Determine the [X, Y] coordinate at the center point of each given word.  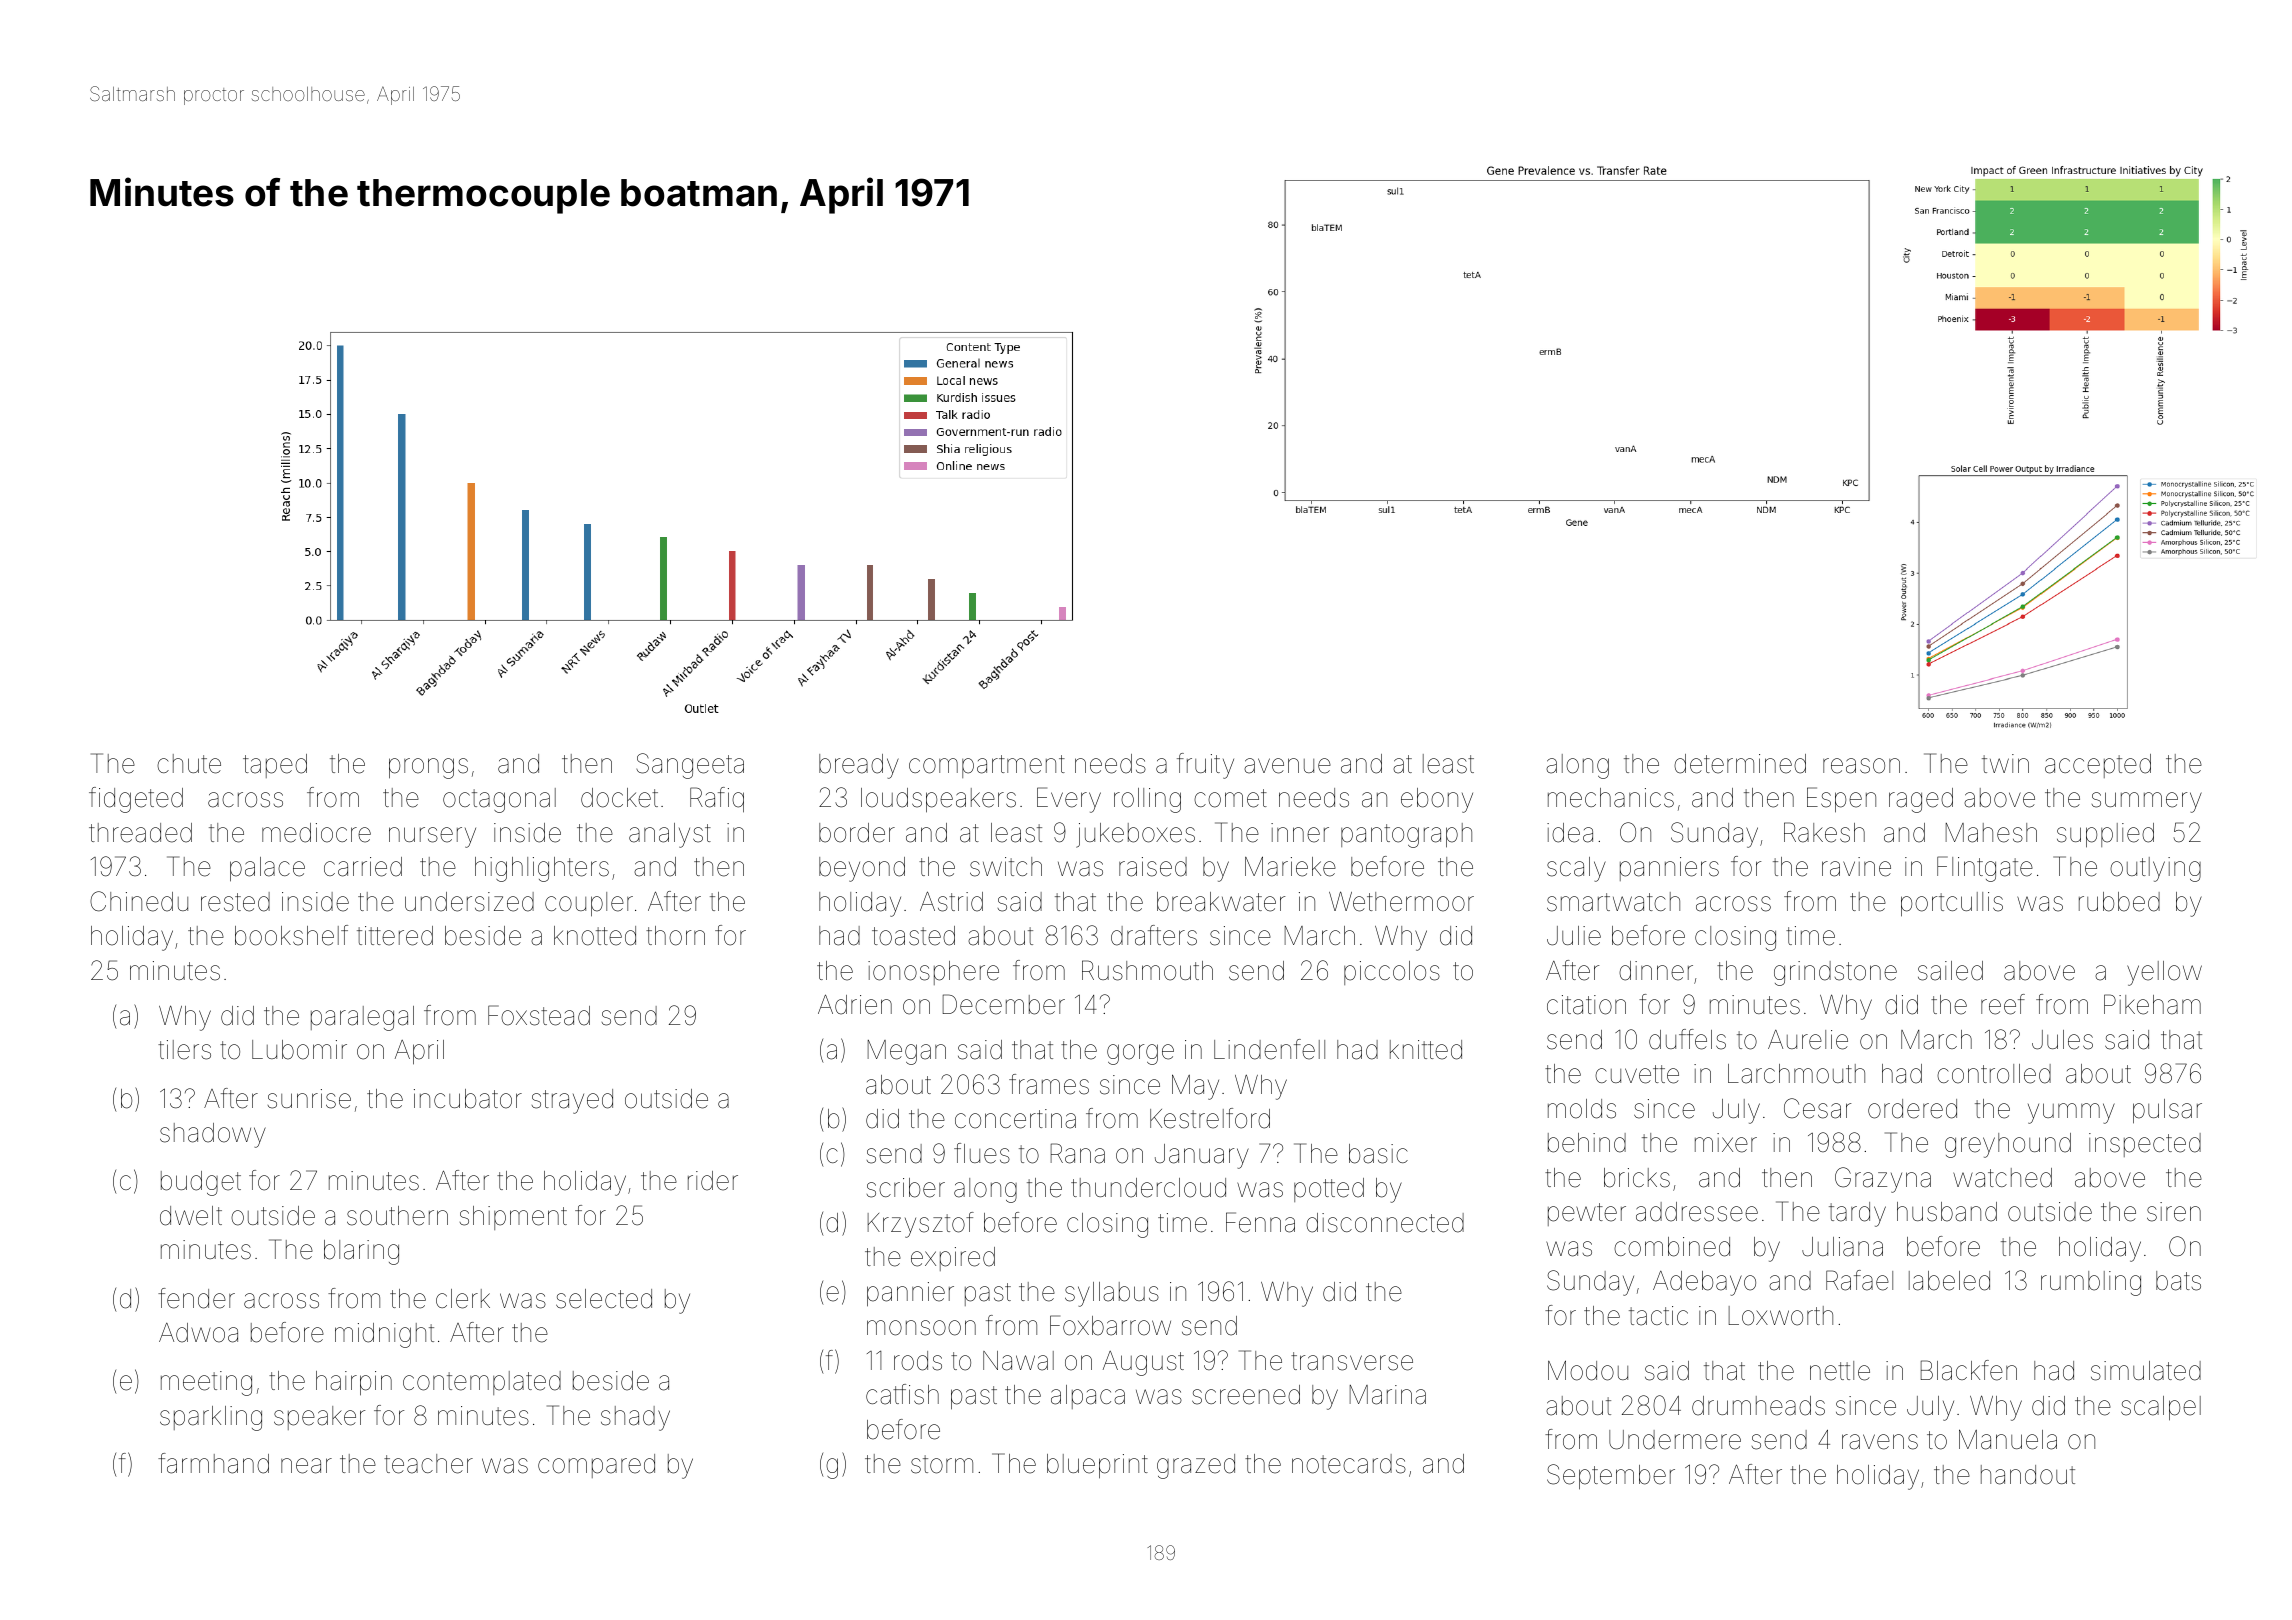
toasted [913, 936]
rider [713, 1181]
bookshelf [291, 935]
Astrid [951, 901]
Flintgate [1985, 869]
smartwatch [1613, 902]
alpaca [1088, 1397]
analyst [670, 835]
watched [2002, 1178]
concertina [1015, 1119]
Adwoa [198, 1333]
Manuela [2008, 1439]
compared [596, 1466]
